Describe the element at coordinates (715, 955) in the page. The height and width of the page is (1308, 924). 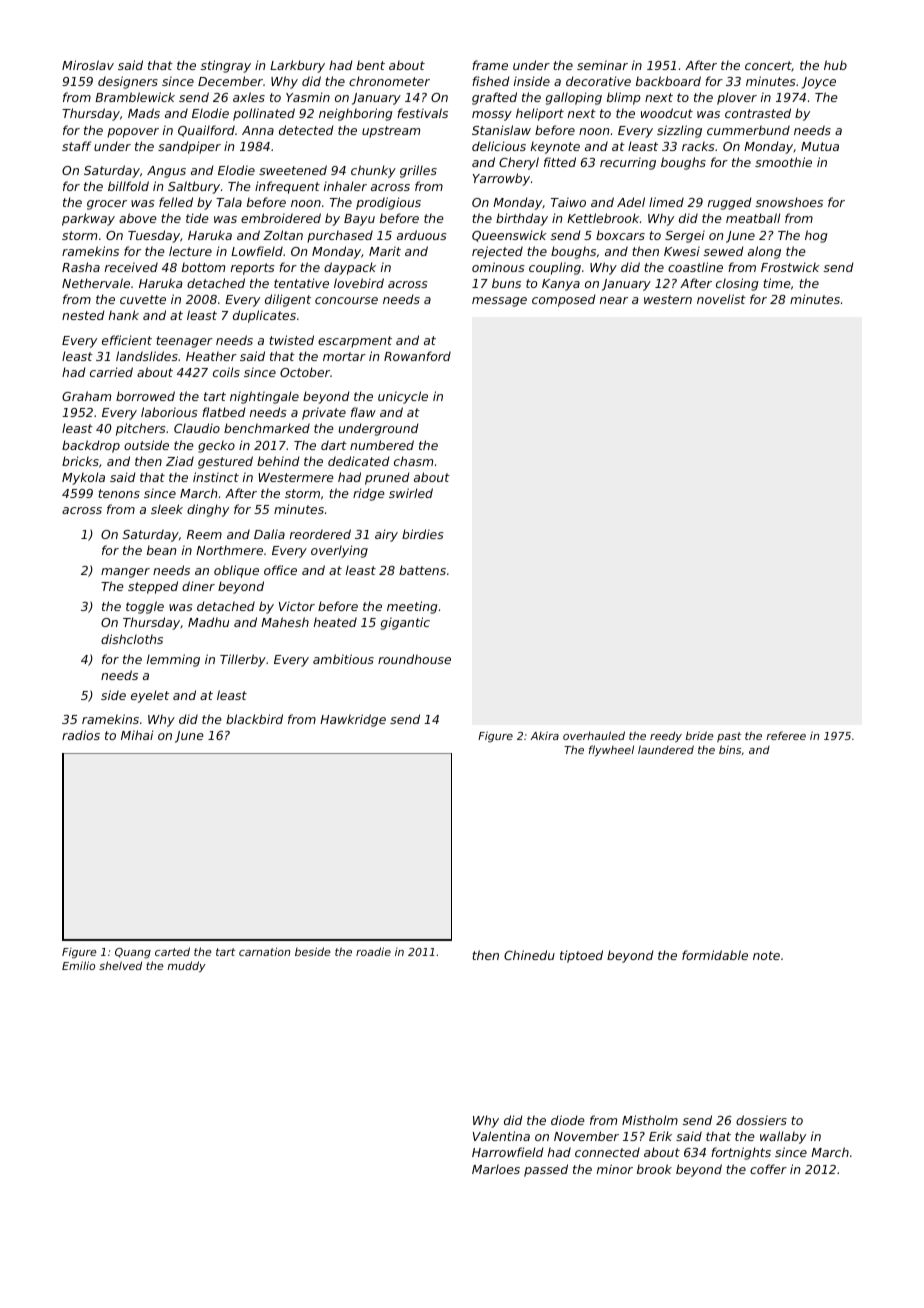
I see `formidable` at that location.
